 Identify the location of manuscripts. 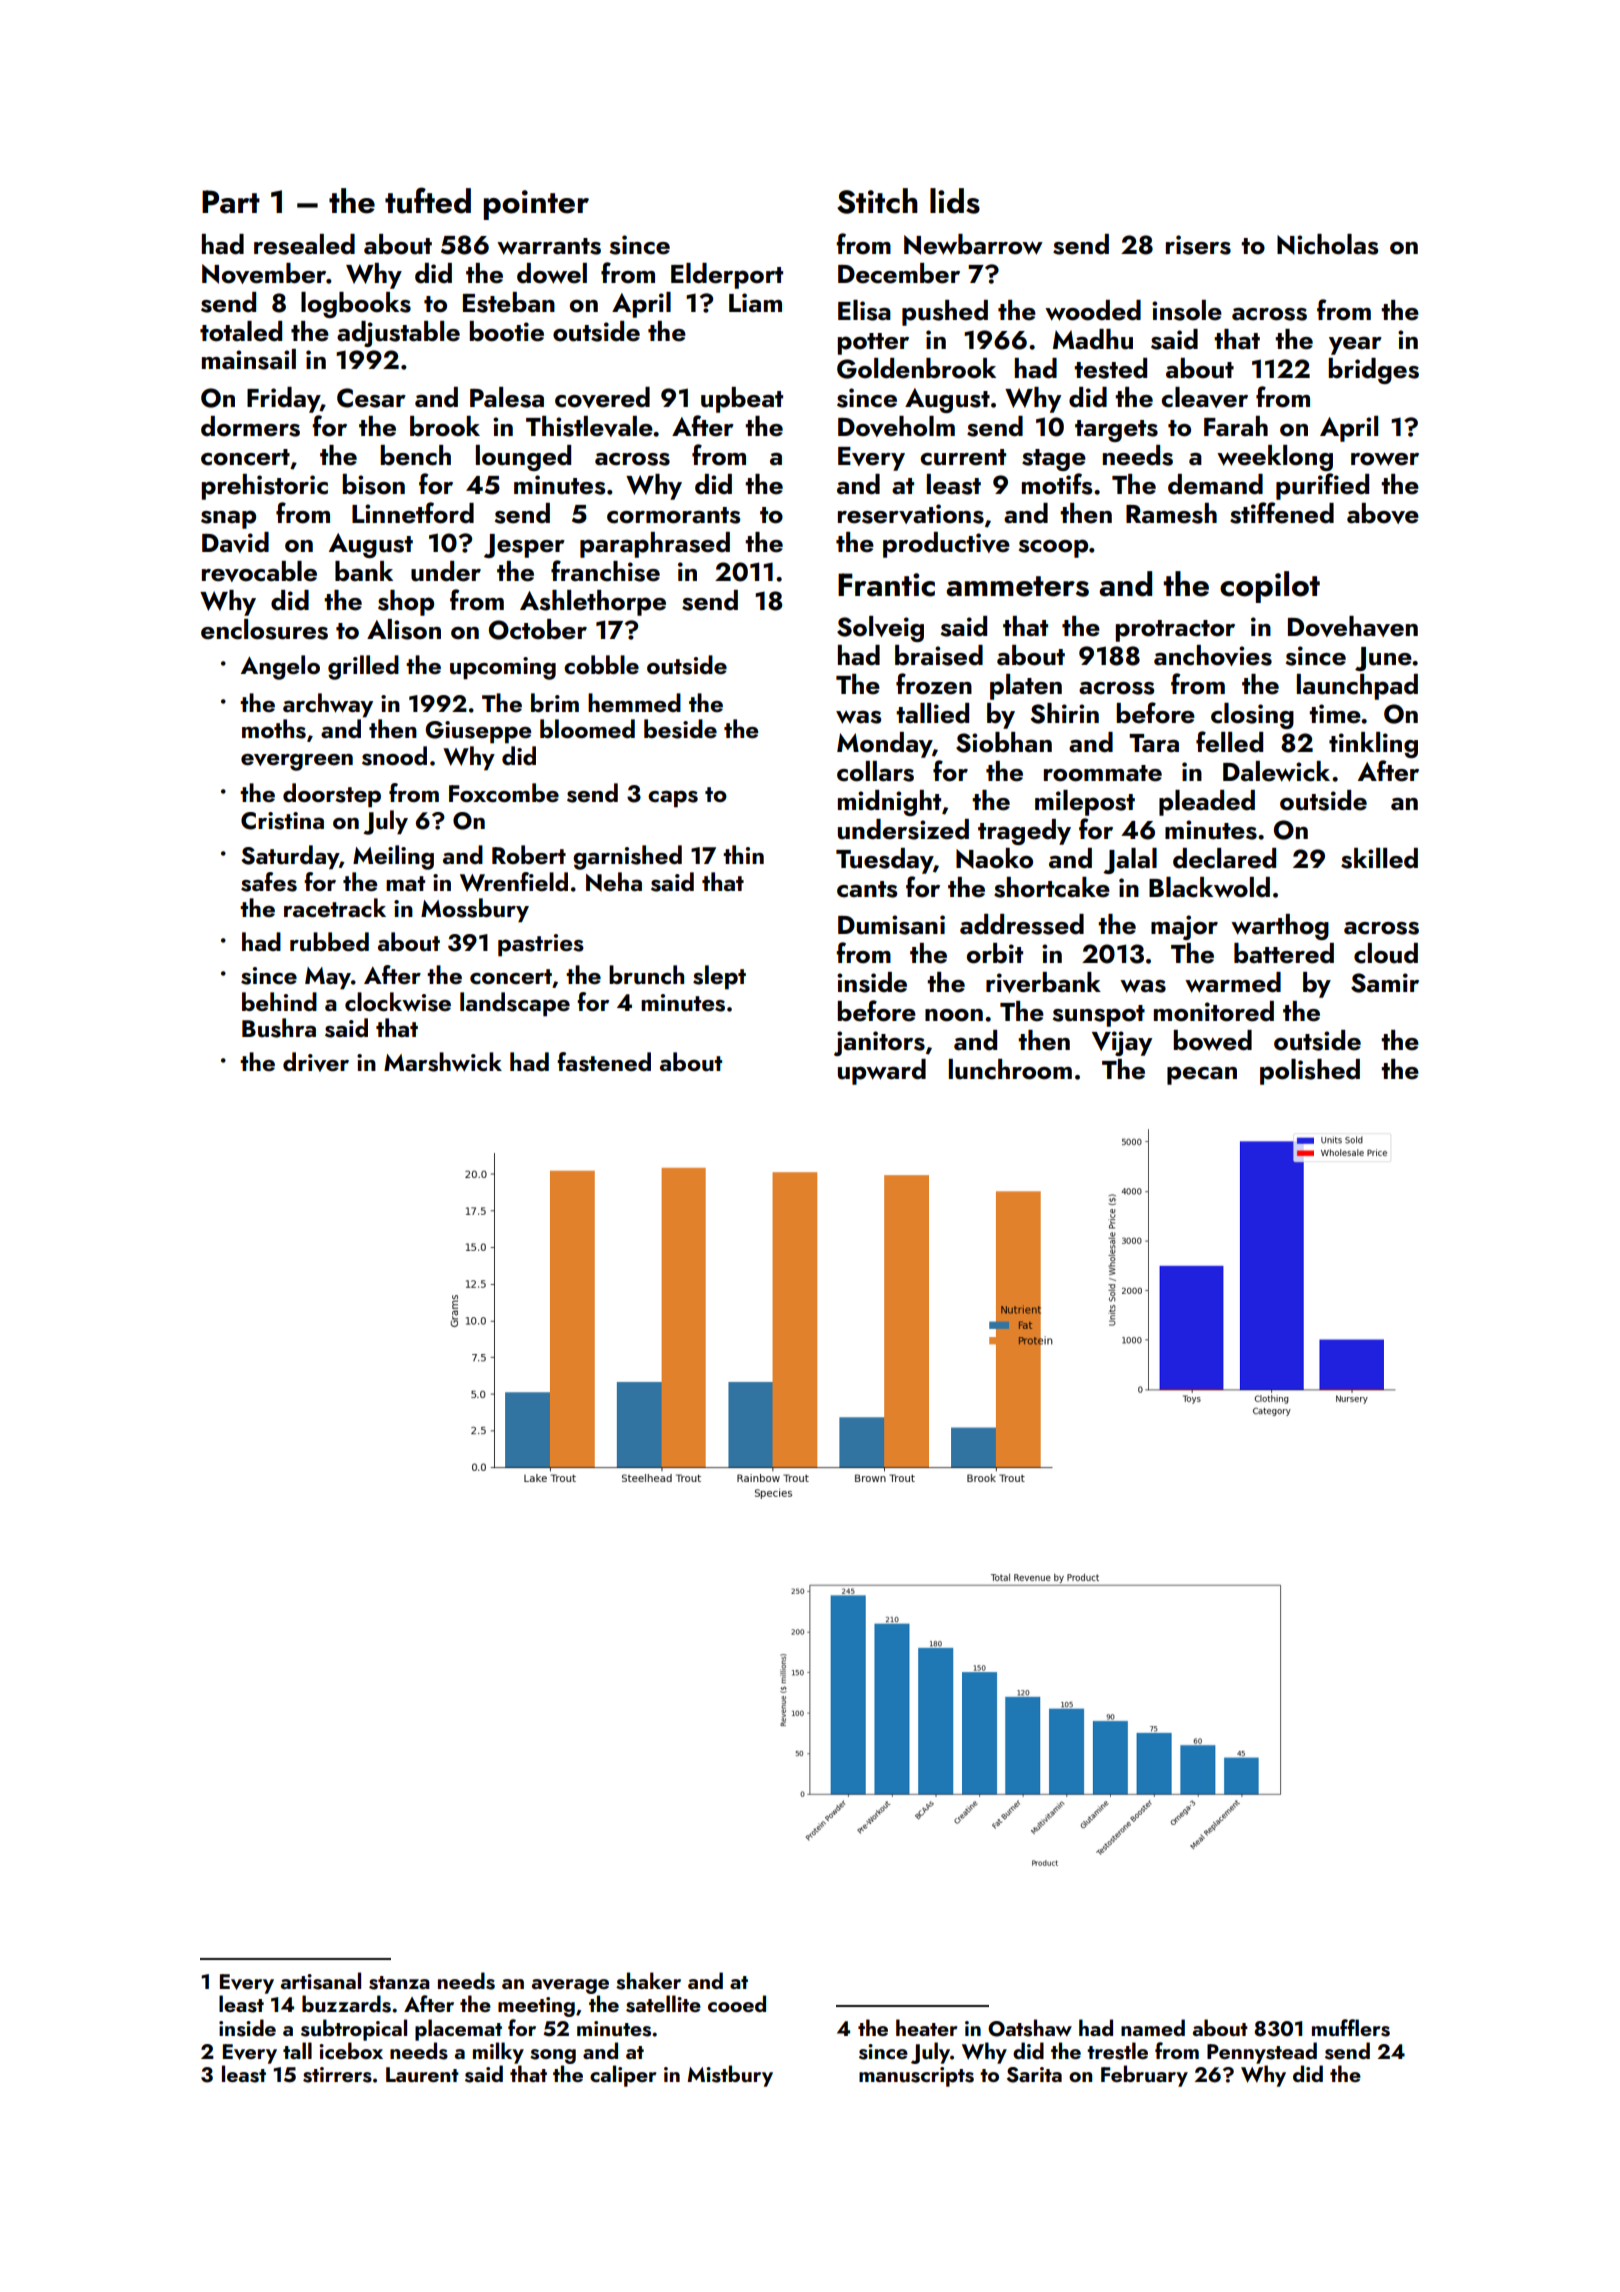
(916, 2077).
